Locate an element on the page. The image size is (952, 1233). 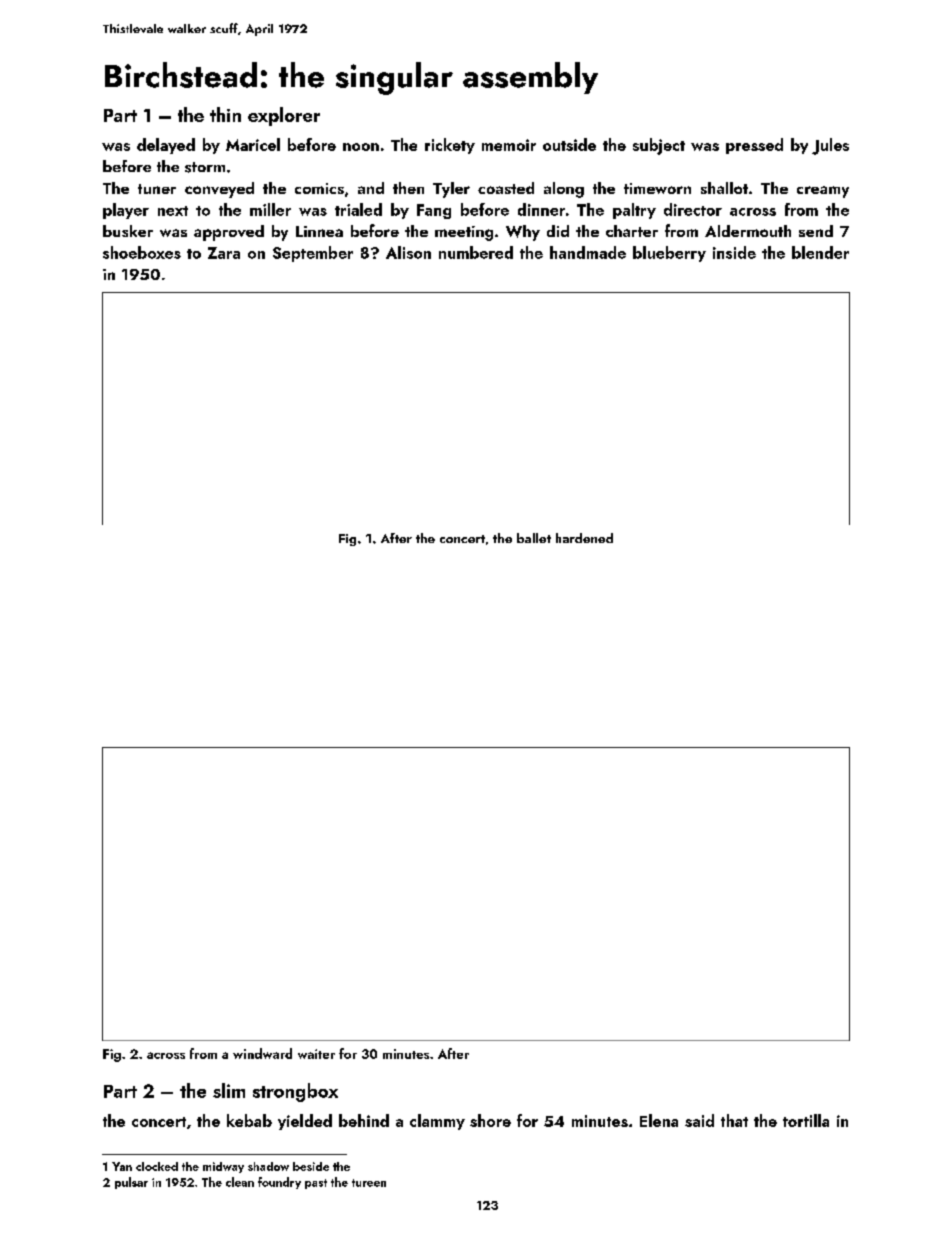
shoeboxes is located at coordinates (142, 252).
